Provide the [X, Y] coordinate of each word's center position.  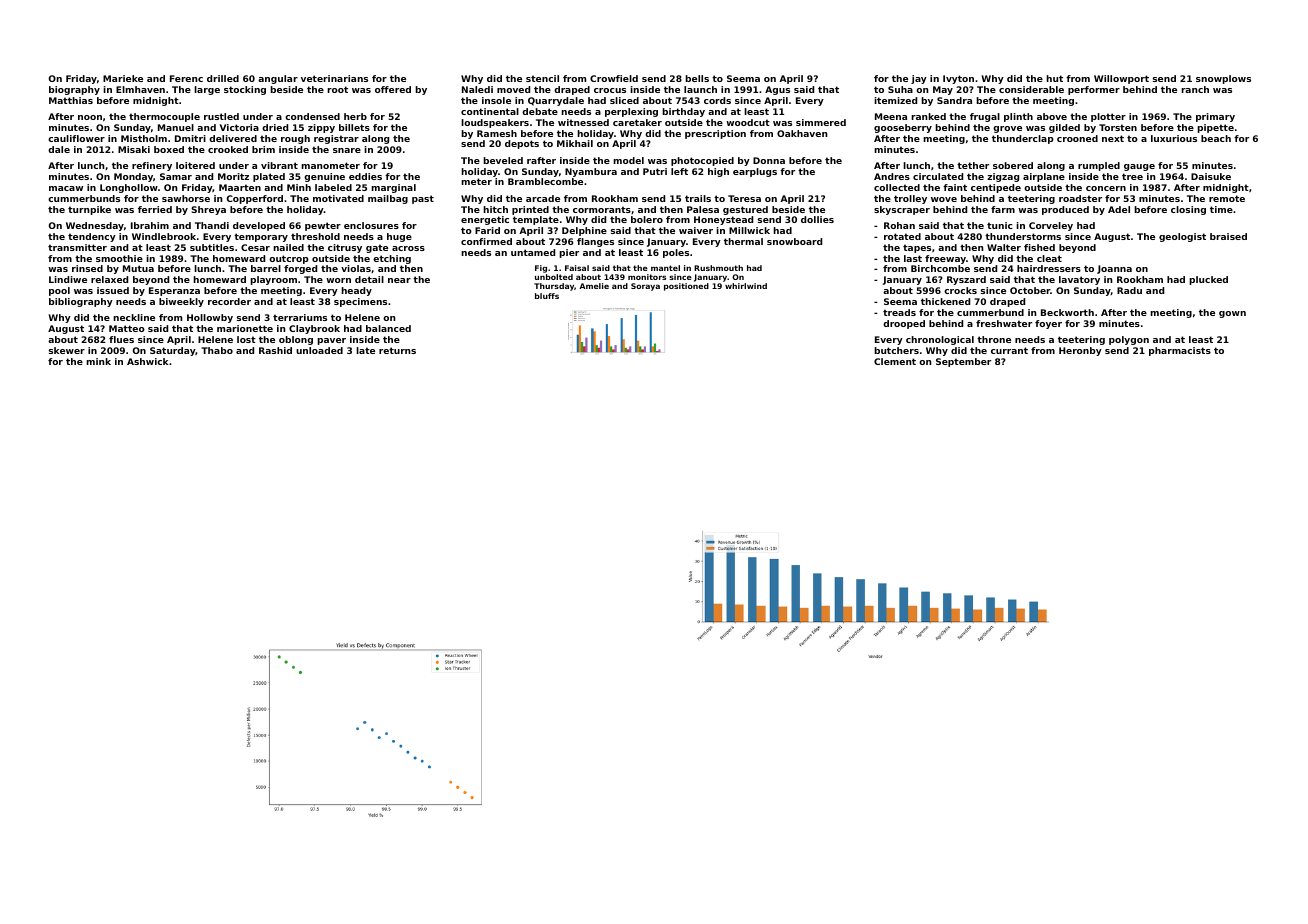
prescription [715, 134]
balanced [388, 328]
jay [919, 79]
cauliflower [76, 138]
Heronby [1080, 351]
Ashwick [148, 361]
